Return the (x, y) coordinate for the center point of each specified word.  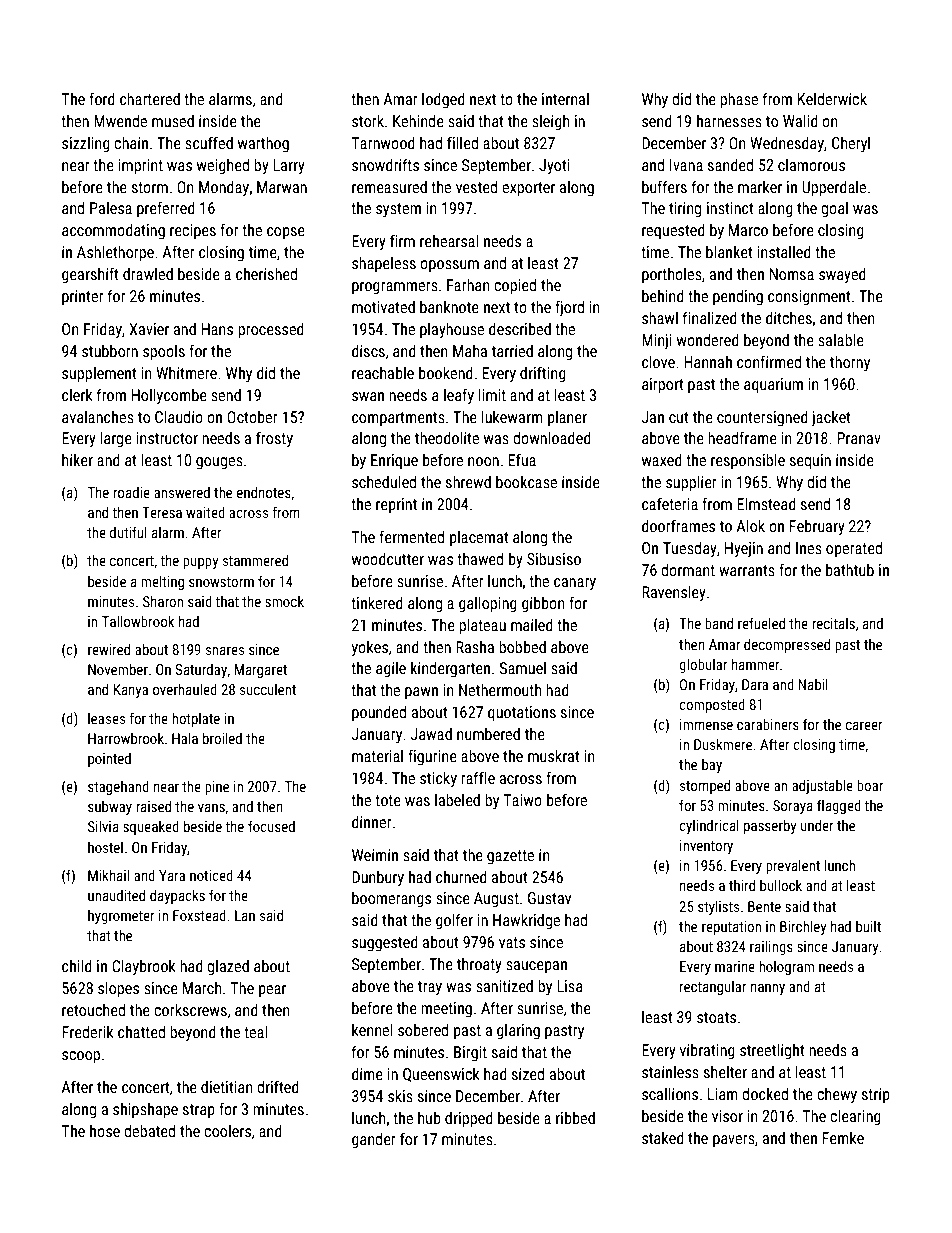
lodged (443, 100)
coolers (227, 1131)
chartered (150, 98)
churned (461, 876)
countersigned (762, 418)
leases (106, 718)
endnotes (264, 492)
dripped (469, 1119)
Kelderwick (832, 98)
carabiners (768, 724)
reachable (383, 372)
